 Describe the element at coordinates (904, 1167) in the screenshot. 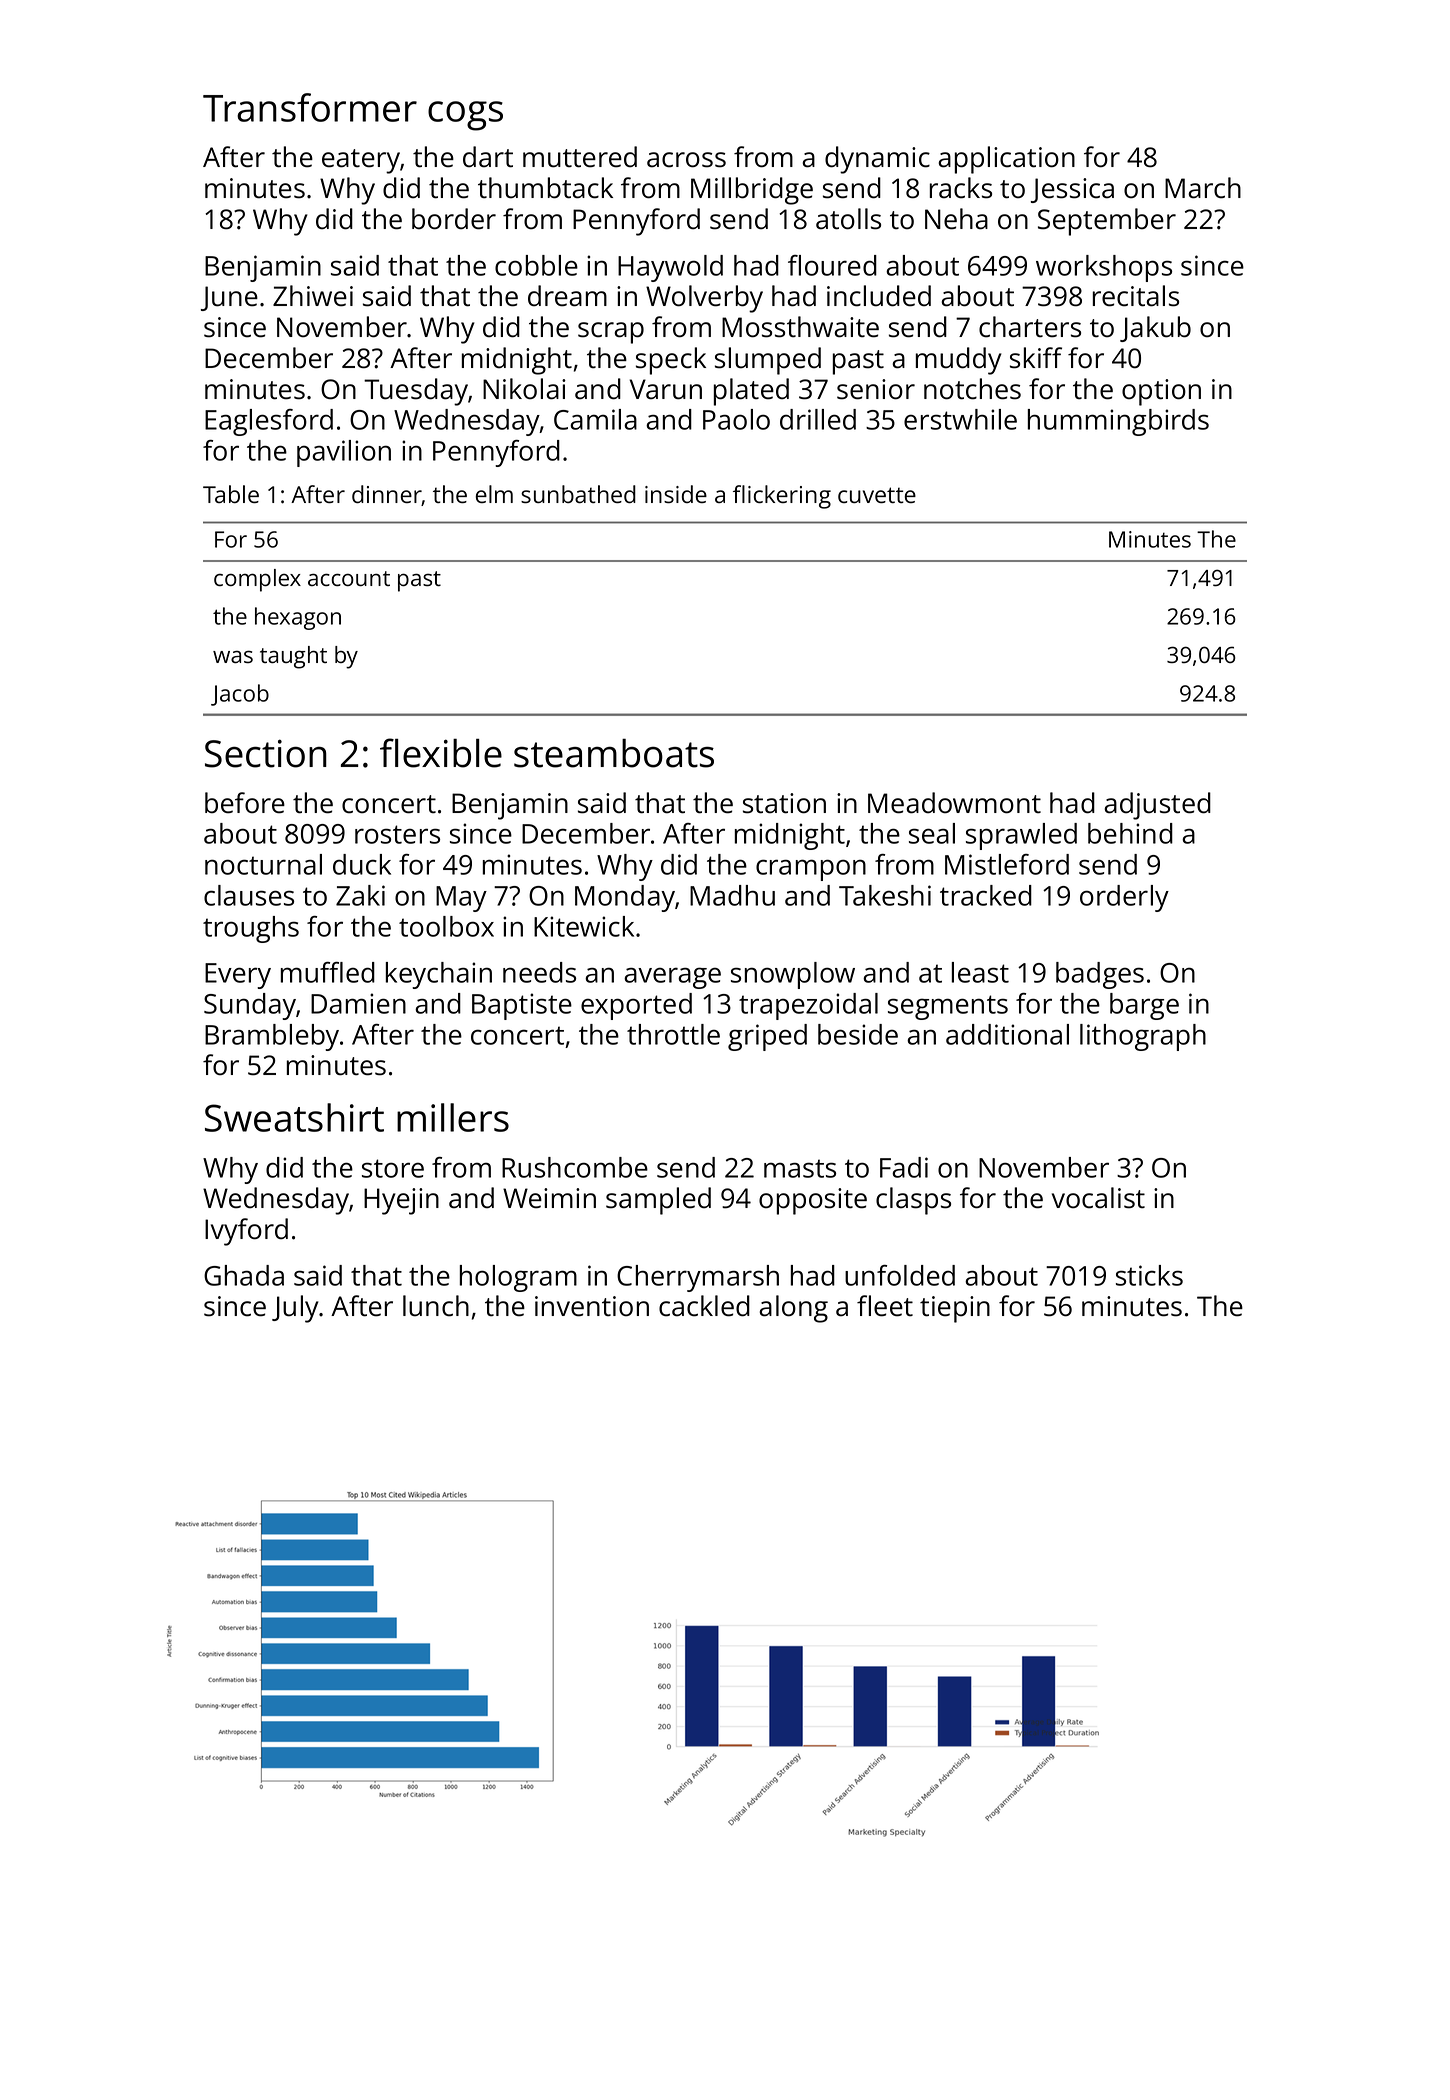

I see `Fadi` at that location.
